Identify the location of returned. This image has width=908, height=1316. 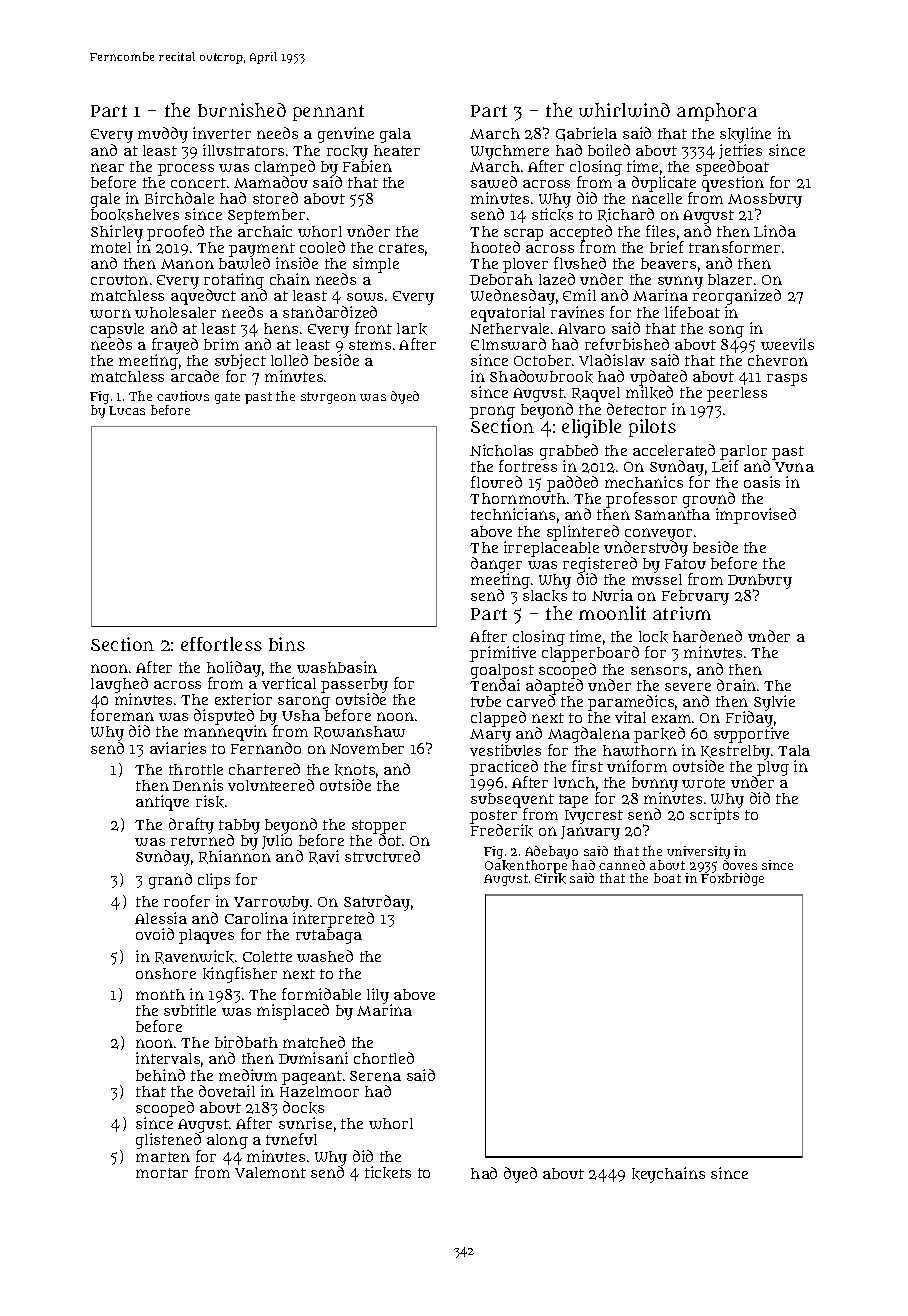
(202, 840).
